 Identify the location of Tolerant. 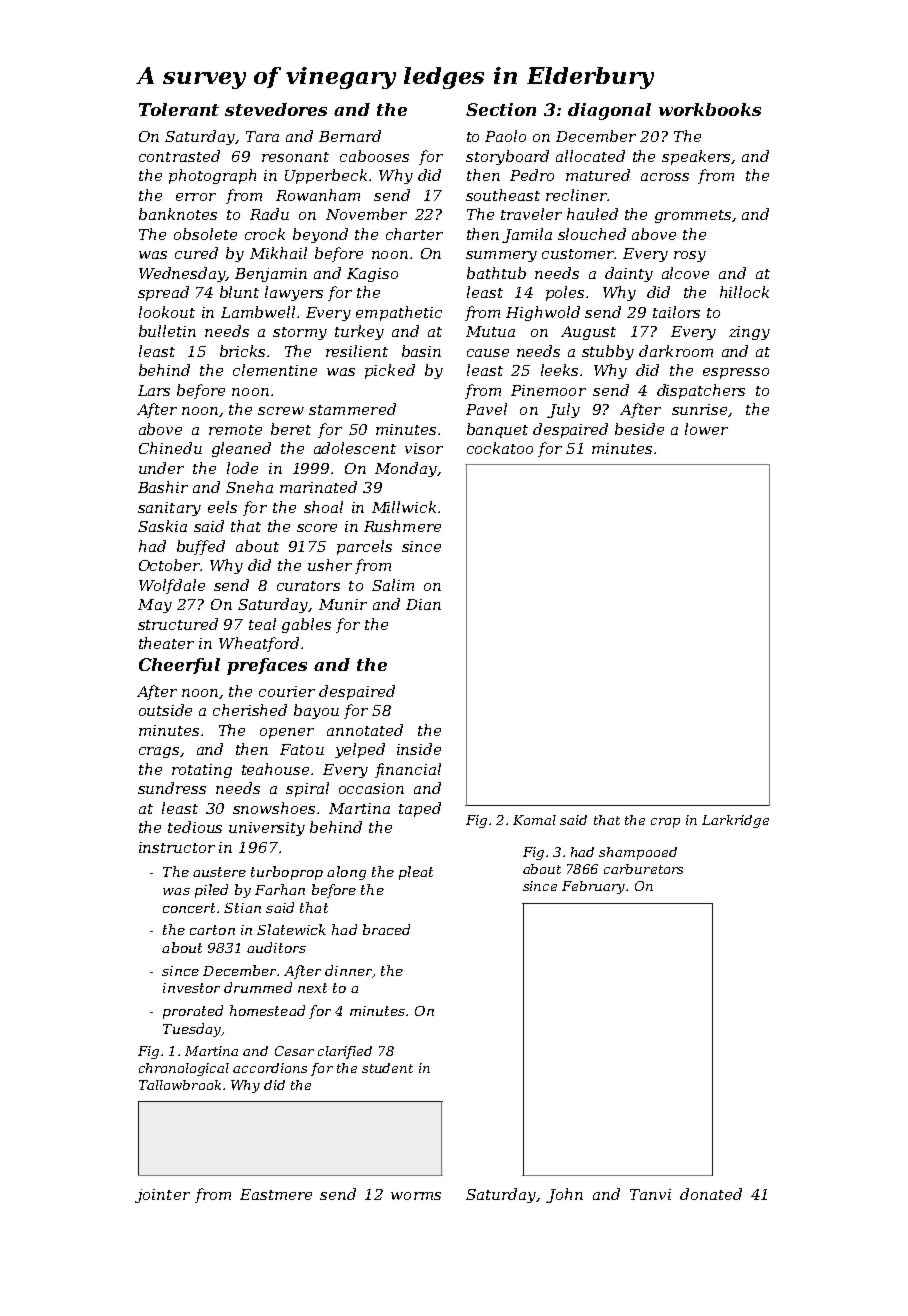
(179, 109).
